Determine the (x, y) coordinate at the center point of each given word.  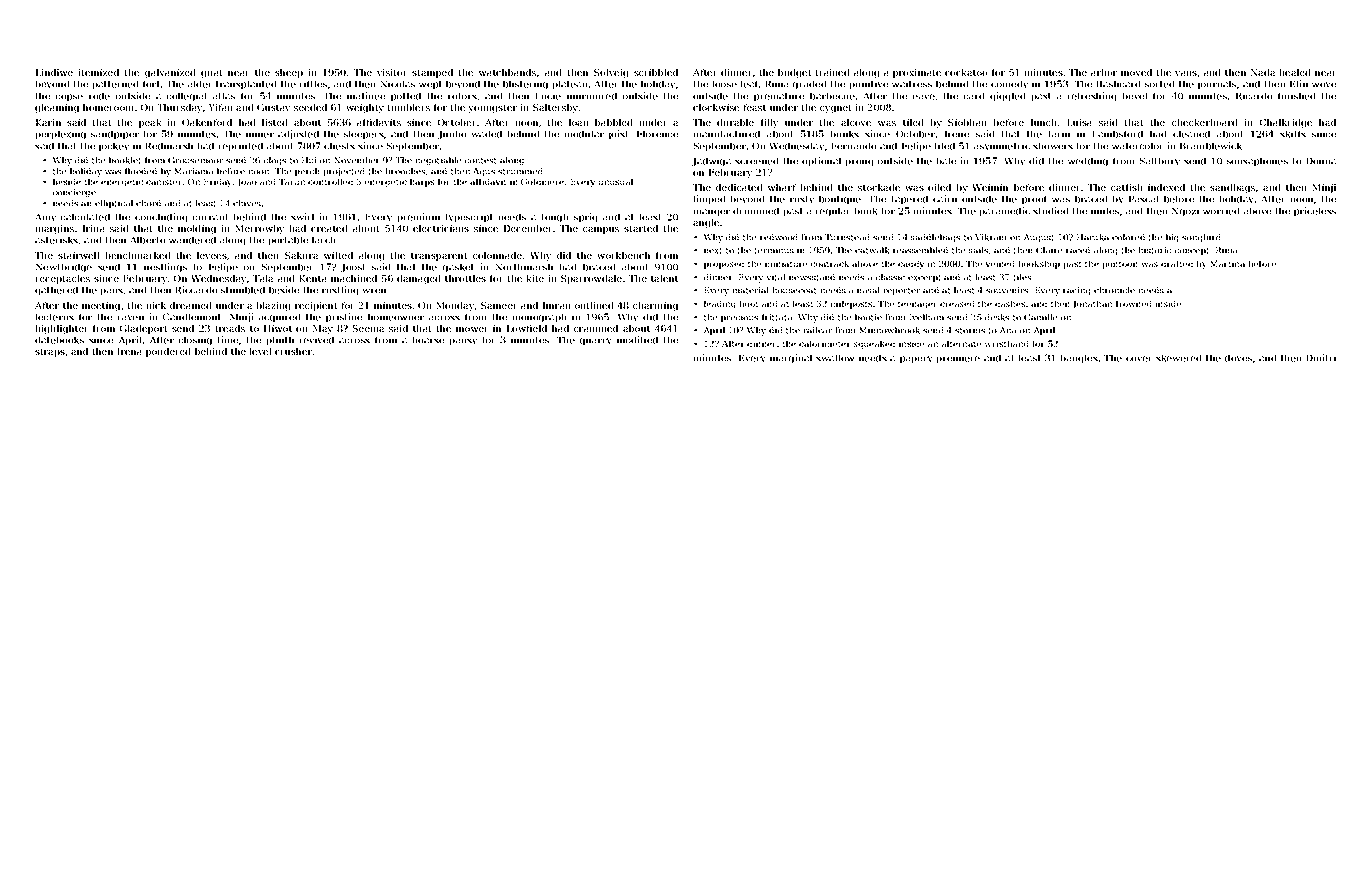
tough (555, 218)
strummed (520, 171)
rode (99, 96)
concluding (161, 218)
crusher (293, 351)
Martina (1227, 263)
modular (584, 134)
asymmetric (1002, 147)
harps (422, 182)
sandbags (1232, 188)
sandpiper (115, 135)
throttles (465, 278)
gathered (56, 291)
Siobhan (967, 122)
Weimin (990, 187)
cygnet (836, 108)
